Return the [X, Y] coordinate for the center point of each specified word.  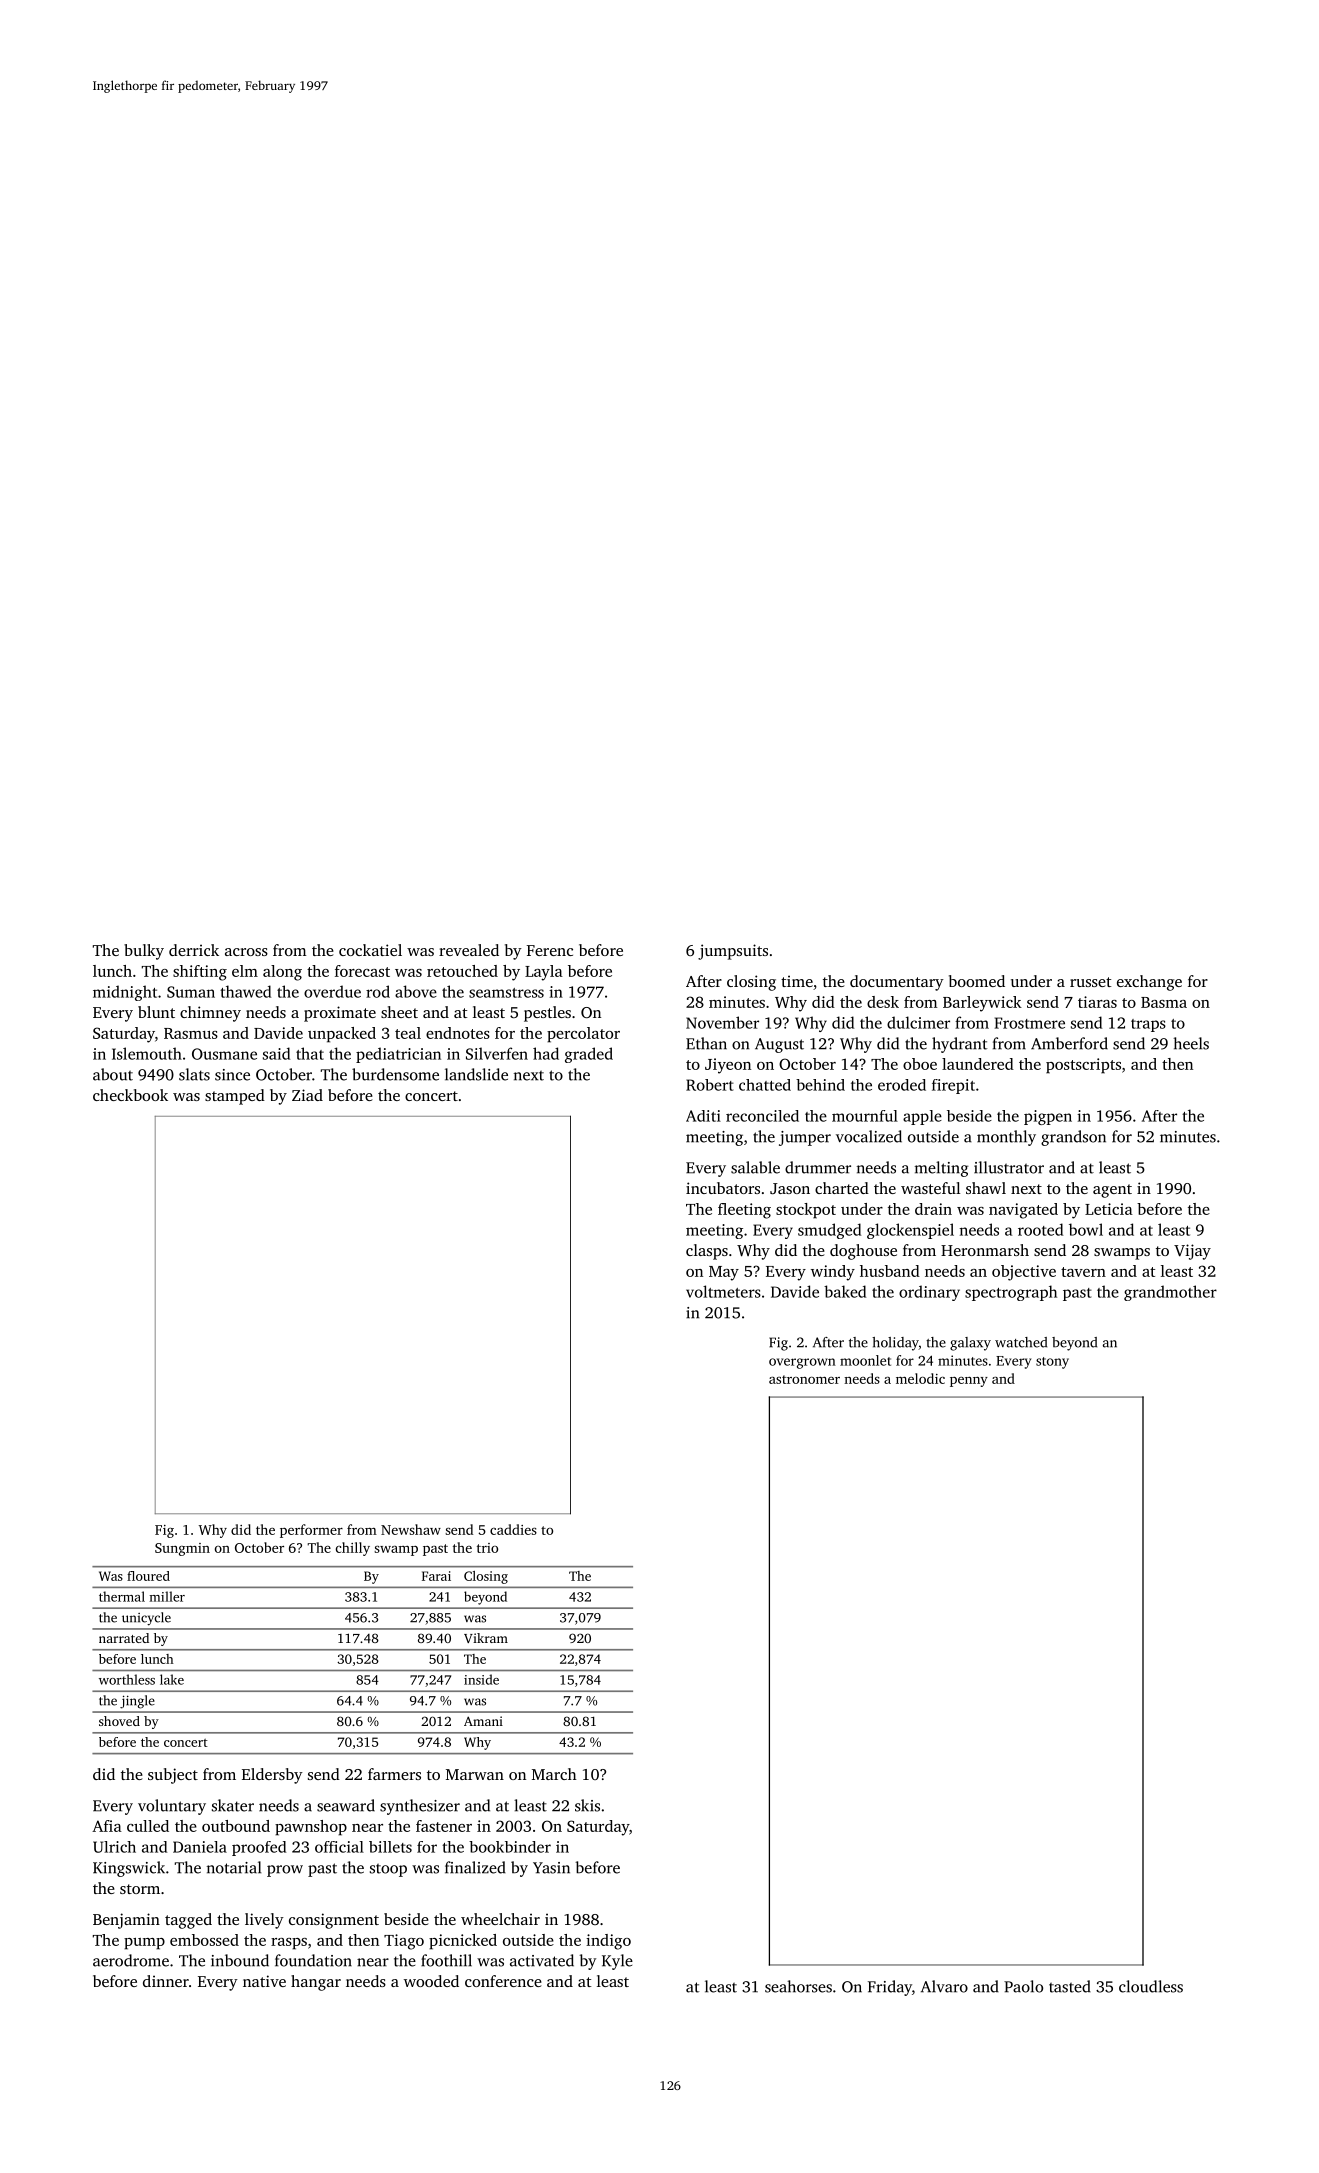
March [554, 1774]
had [546, 1053]
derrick [194, 950]
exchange [1149, 983]
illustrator [1009, 1167]
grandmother [1170, 1293]
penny [969, 1382]
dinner [166, 1981]
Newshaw [411, 1529]
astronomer [804, 1379]
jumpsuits [733, 952]
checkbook [130, 1095]
